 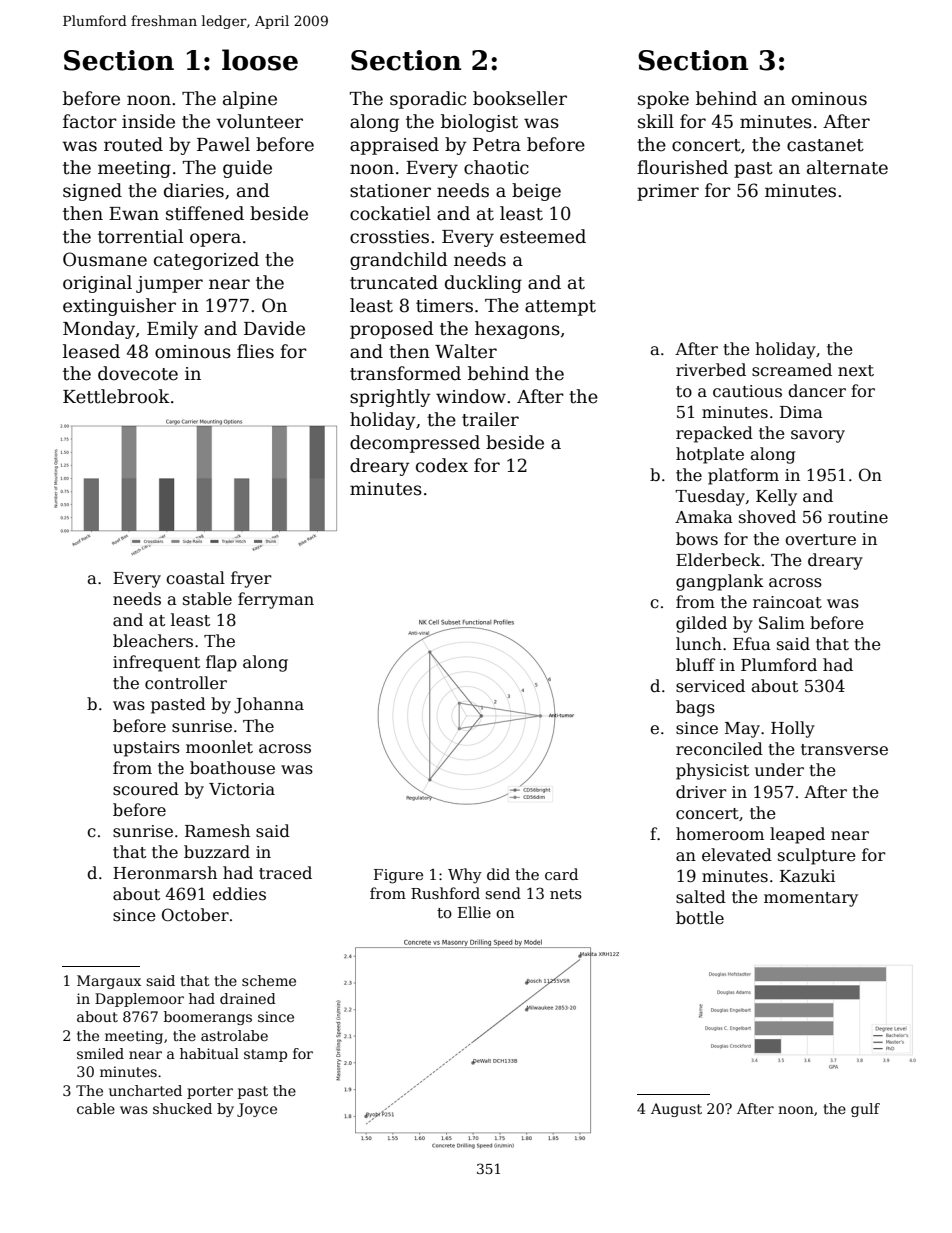 I want to click on hexagons, so click(x=517, y=330).
